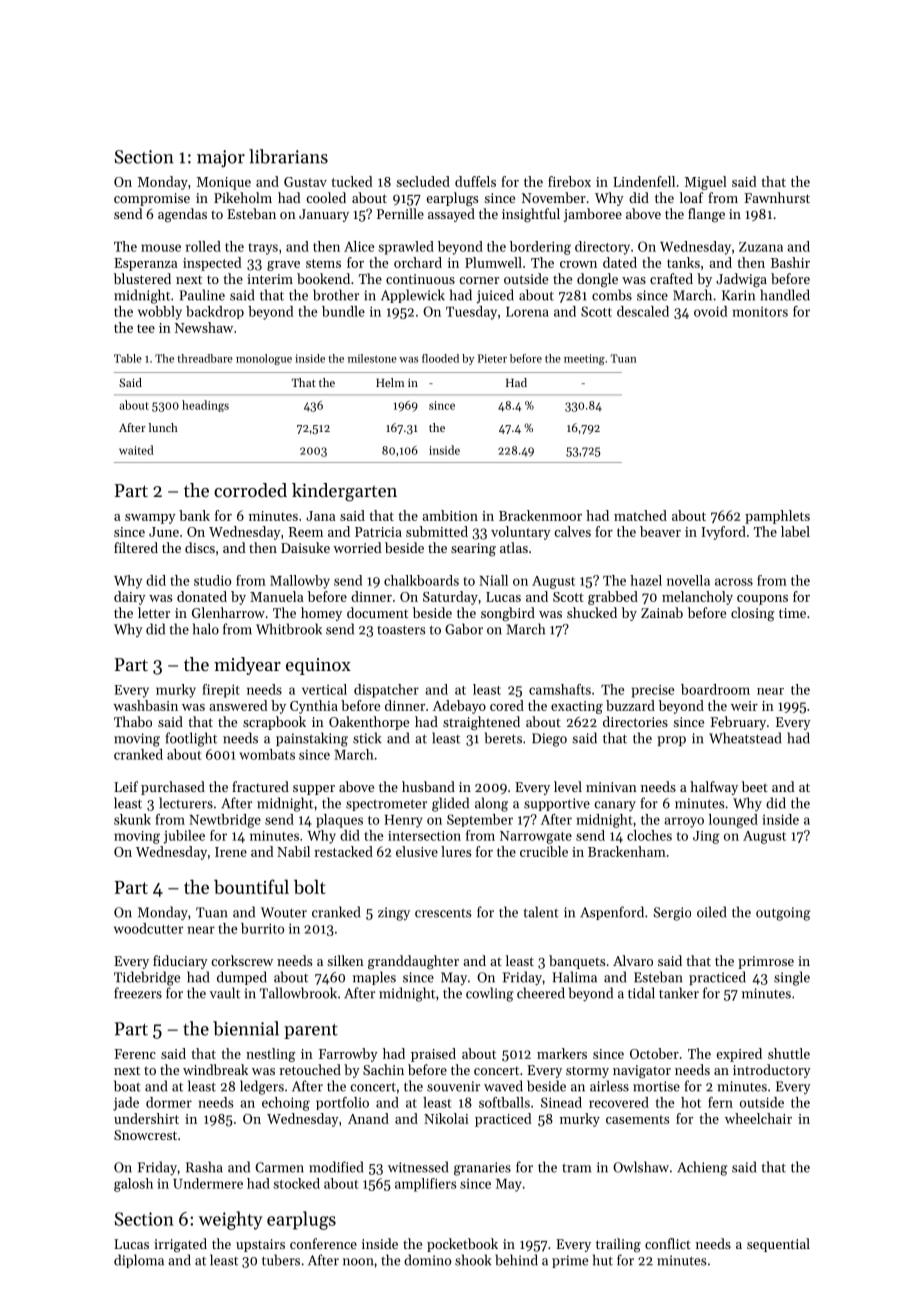 The width and height of the screenshot is (924, 1308). Describe the element at coordinates (152, 199) in the screenshot. I see `compromise` at that location.
